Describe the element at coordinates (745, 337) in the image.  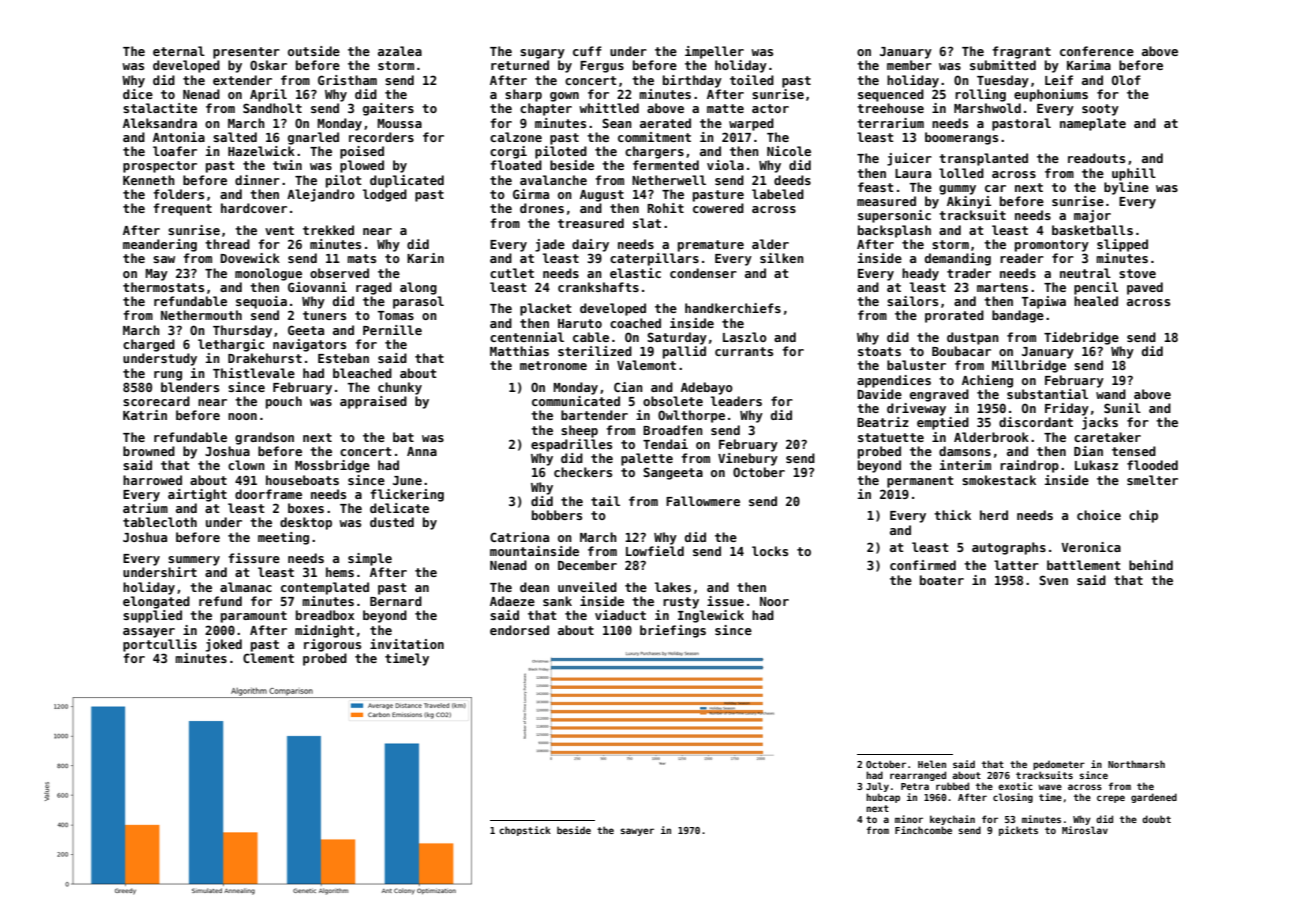
I see `Laszlo` at that location.
